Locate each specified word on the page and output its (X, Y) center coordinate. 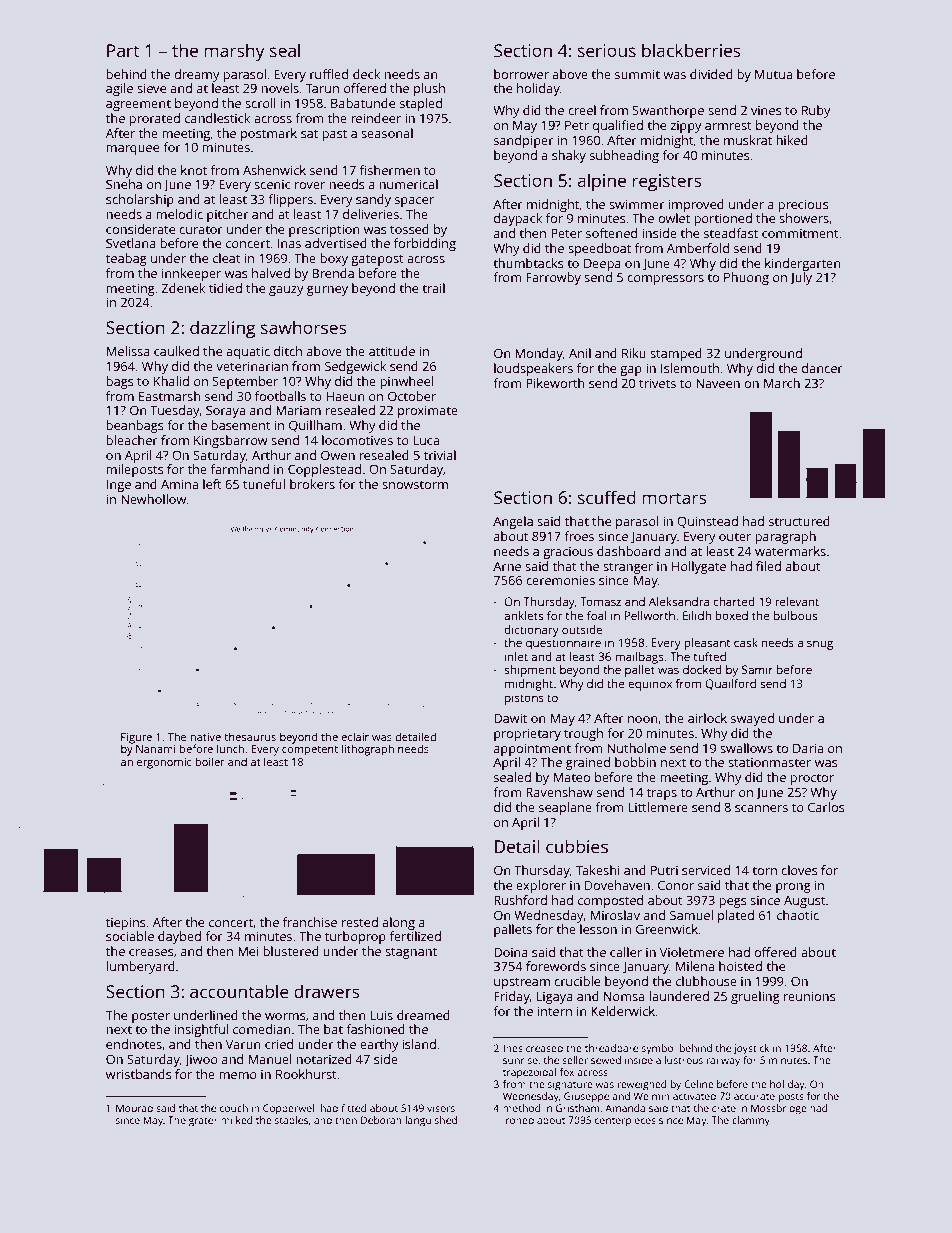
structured (799, 521)
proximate (428, 411)
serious (607, 50)
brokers (312, 484)
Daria (808, 748)
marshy (234, 52)
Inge (119, 486)
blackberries (691, 50)
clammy (751, 1121)
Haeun (346, 396)
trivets (657, 383)
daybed (179, 937)
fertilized (415, 936)
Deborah (381, 1120)
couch (234, 1108)
